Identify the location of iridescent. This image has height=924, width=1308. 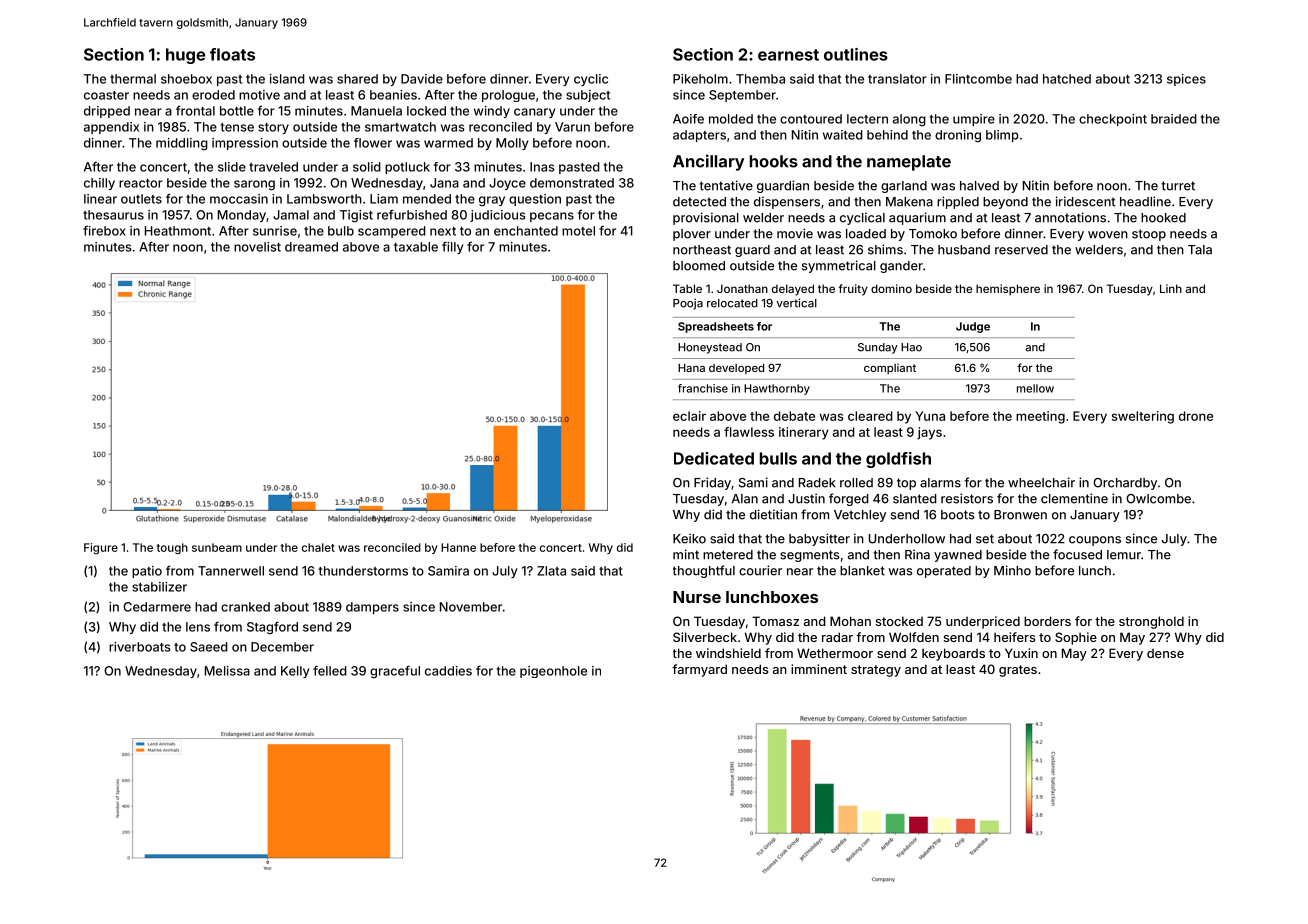
(1085, 201).
